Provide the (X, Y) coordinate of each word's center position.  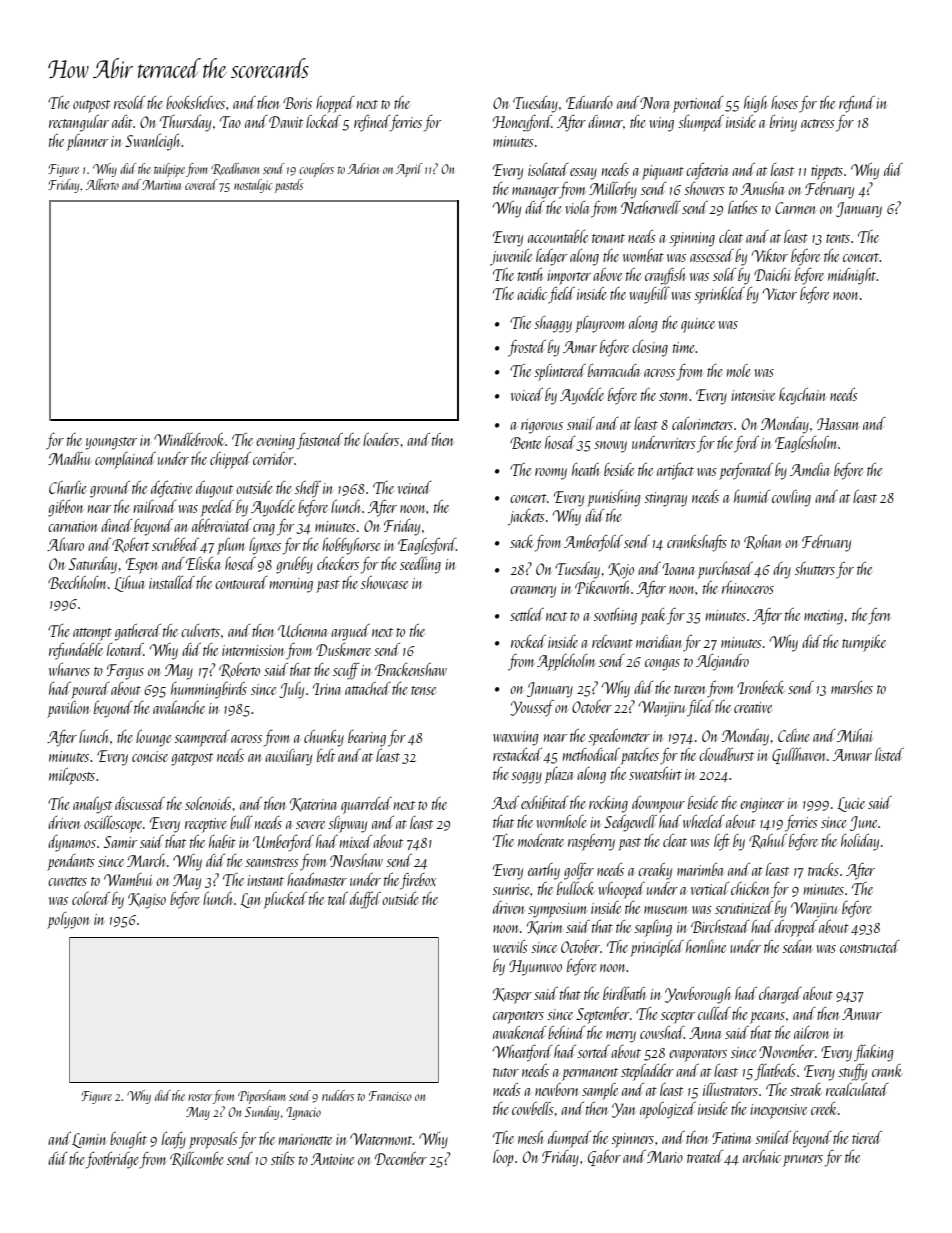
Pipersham (262, 1097)
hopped (335, 104)
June (863, 823)
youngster (111, 443)
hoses (784, 102)
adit (122, 121)
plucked (285, 900)
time (684, 347)
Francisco (390, 1096)
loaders (381, 439)
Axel (505, 802)
